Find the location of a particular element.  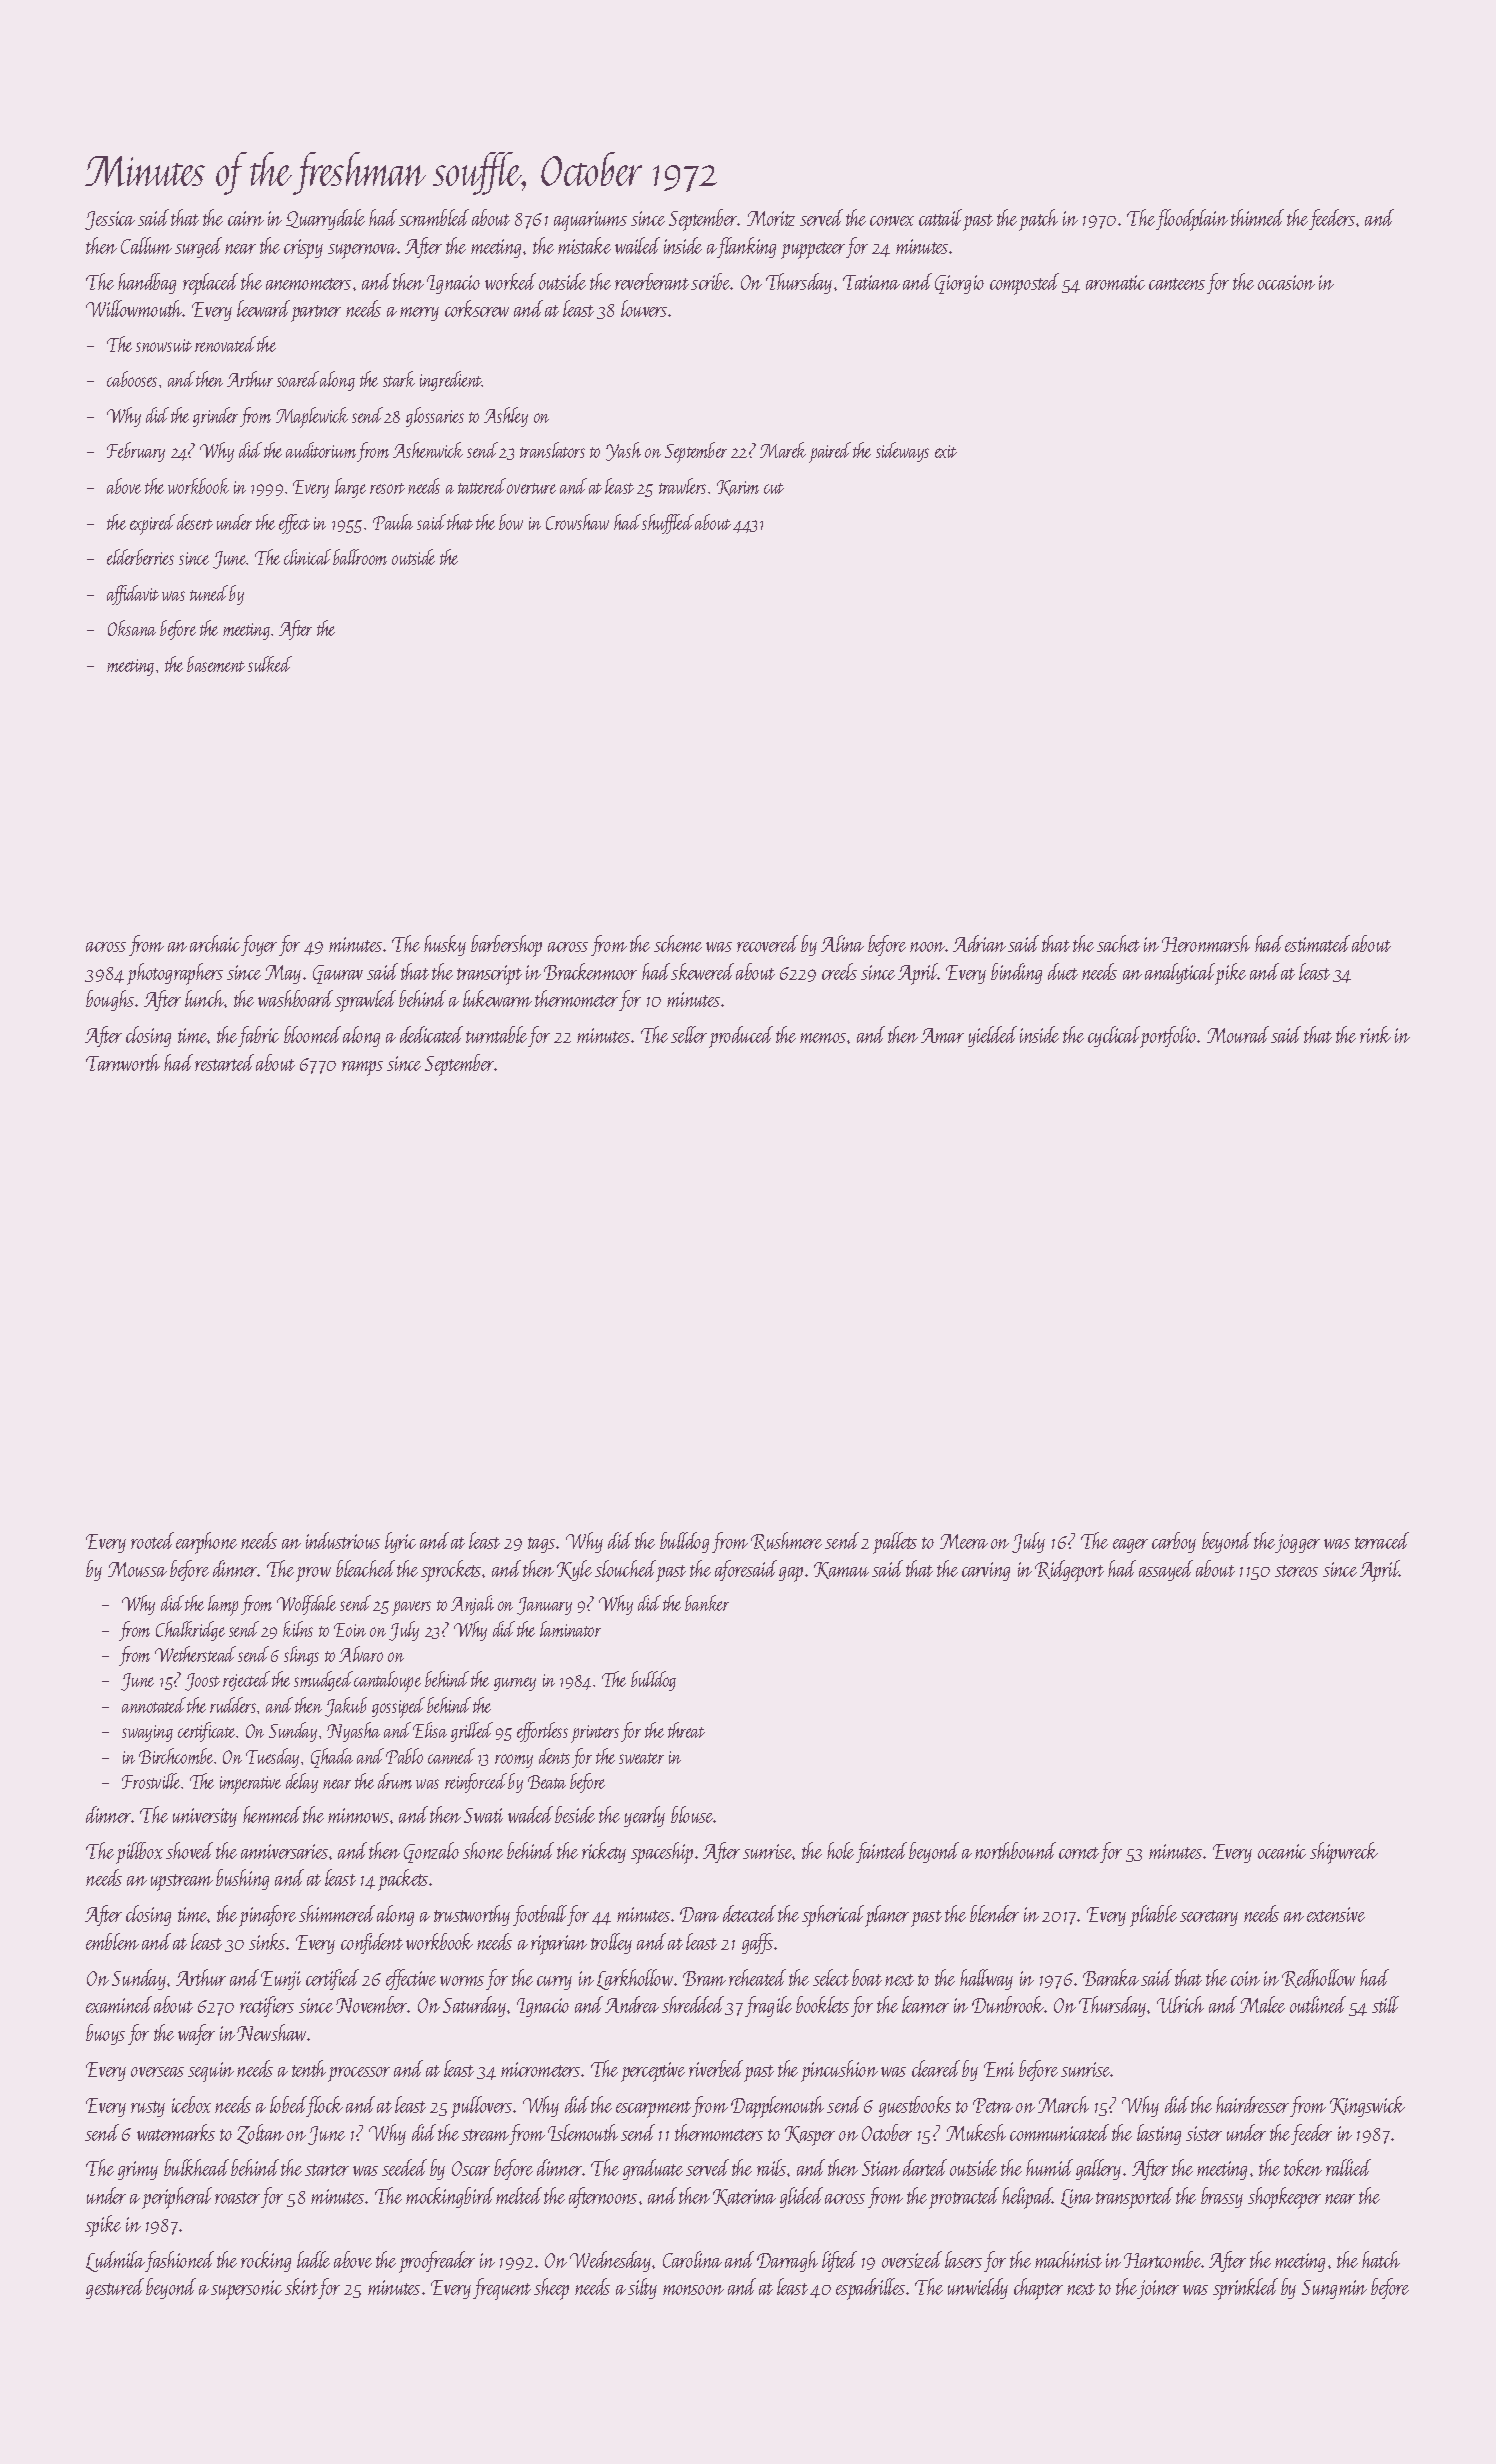

bloomed is located at coordinates (312, 1034).
